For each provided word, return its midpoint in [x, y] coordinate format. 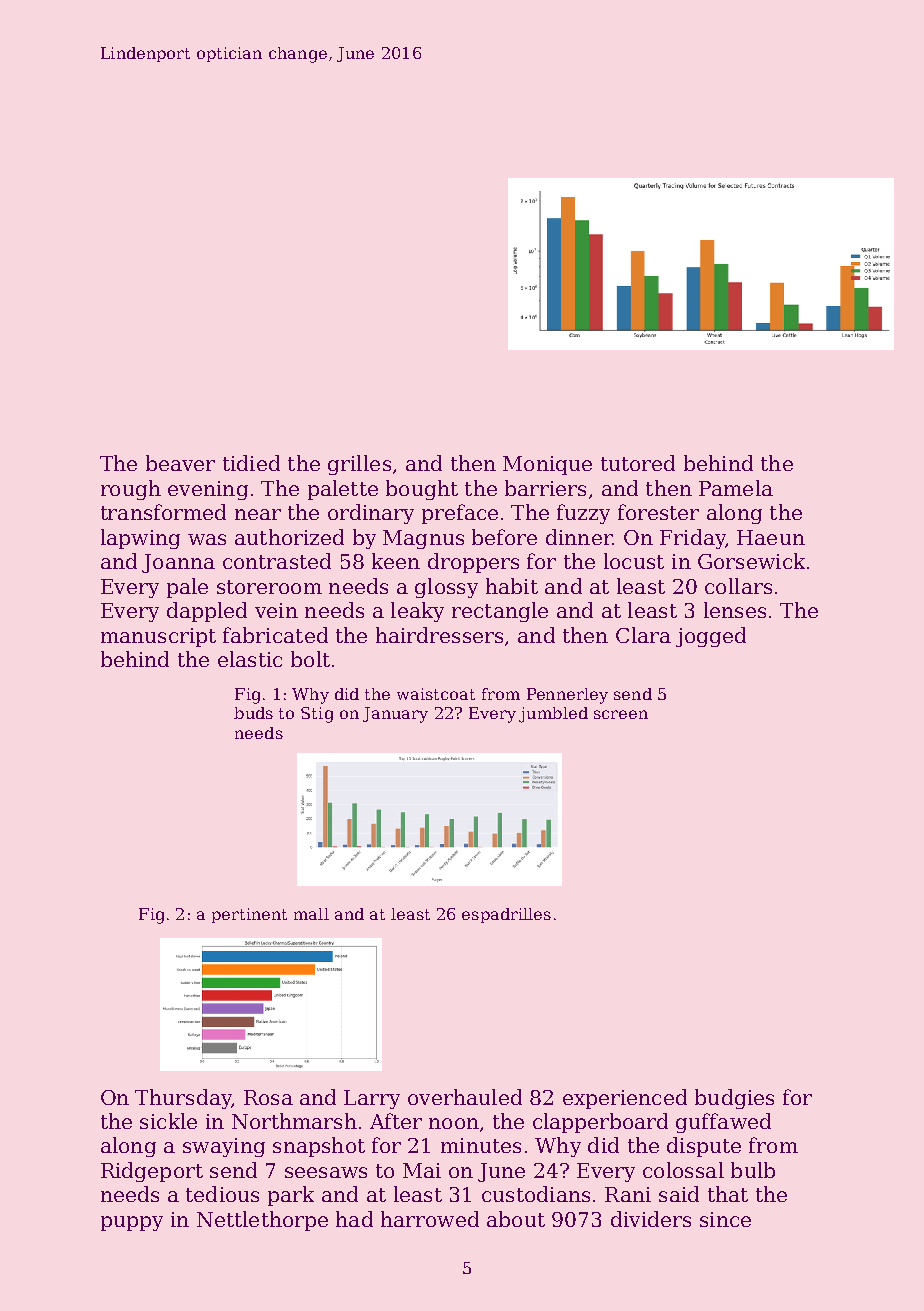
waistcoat [436, 694]
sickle [168, 1121]
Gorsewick [751, 561]
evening [208, 490]
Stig [317, 715]
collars [738, 586]
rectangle [500, 612]
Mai [422, 1170]
